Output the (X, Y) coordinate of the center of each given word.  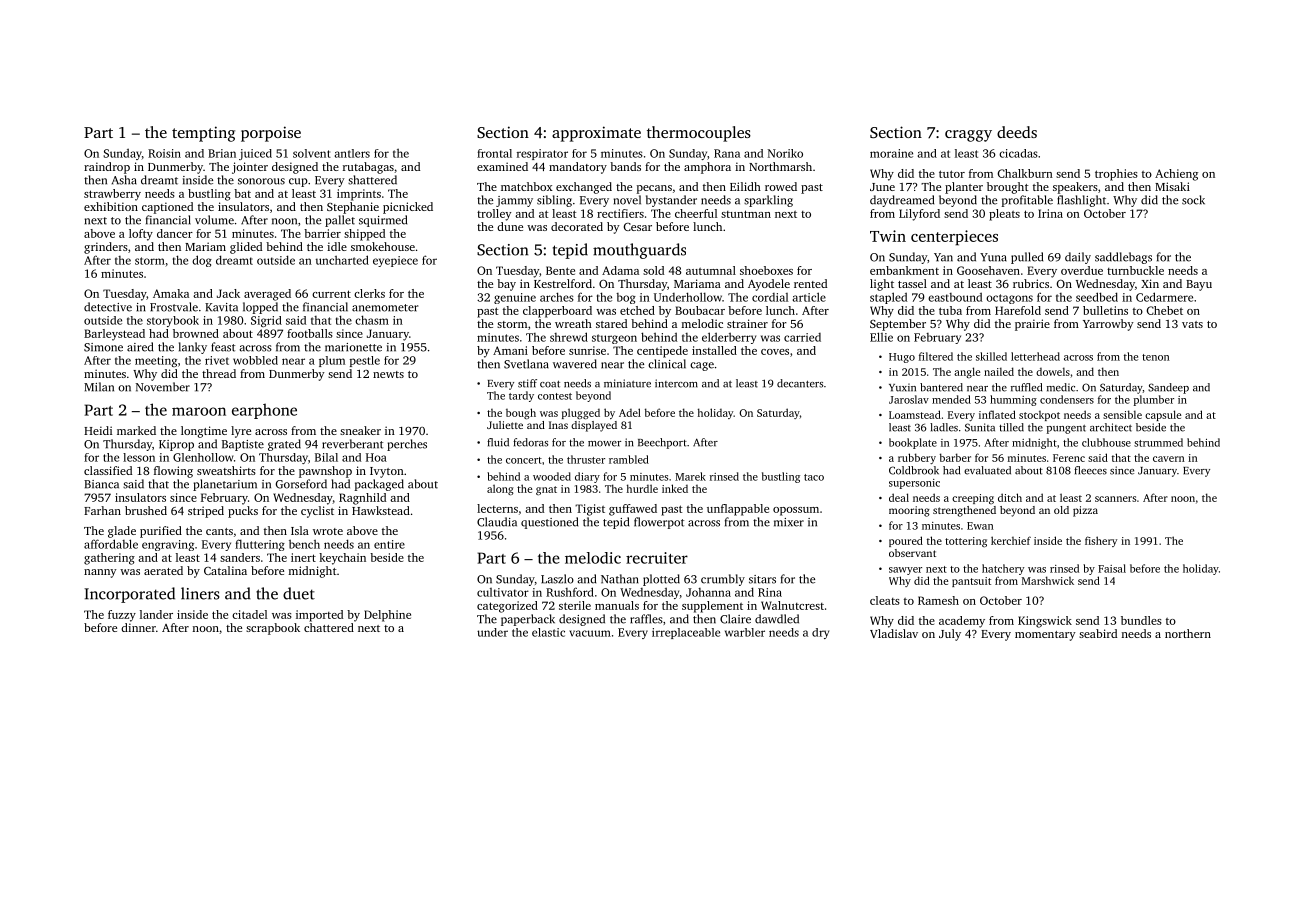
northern (1188, 633)
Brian (222, 153)
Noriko (785, 153)
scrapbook (273, 629)
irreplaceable (686, 633)
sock (1193, 200)
